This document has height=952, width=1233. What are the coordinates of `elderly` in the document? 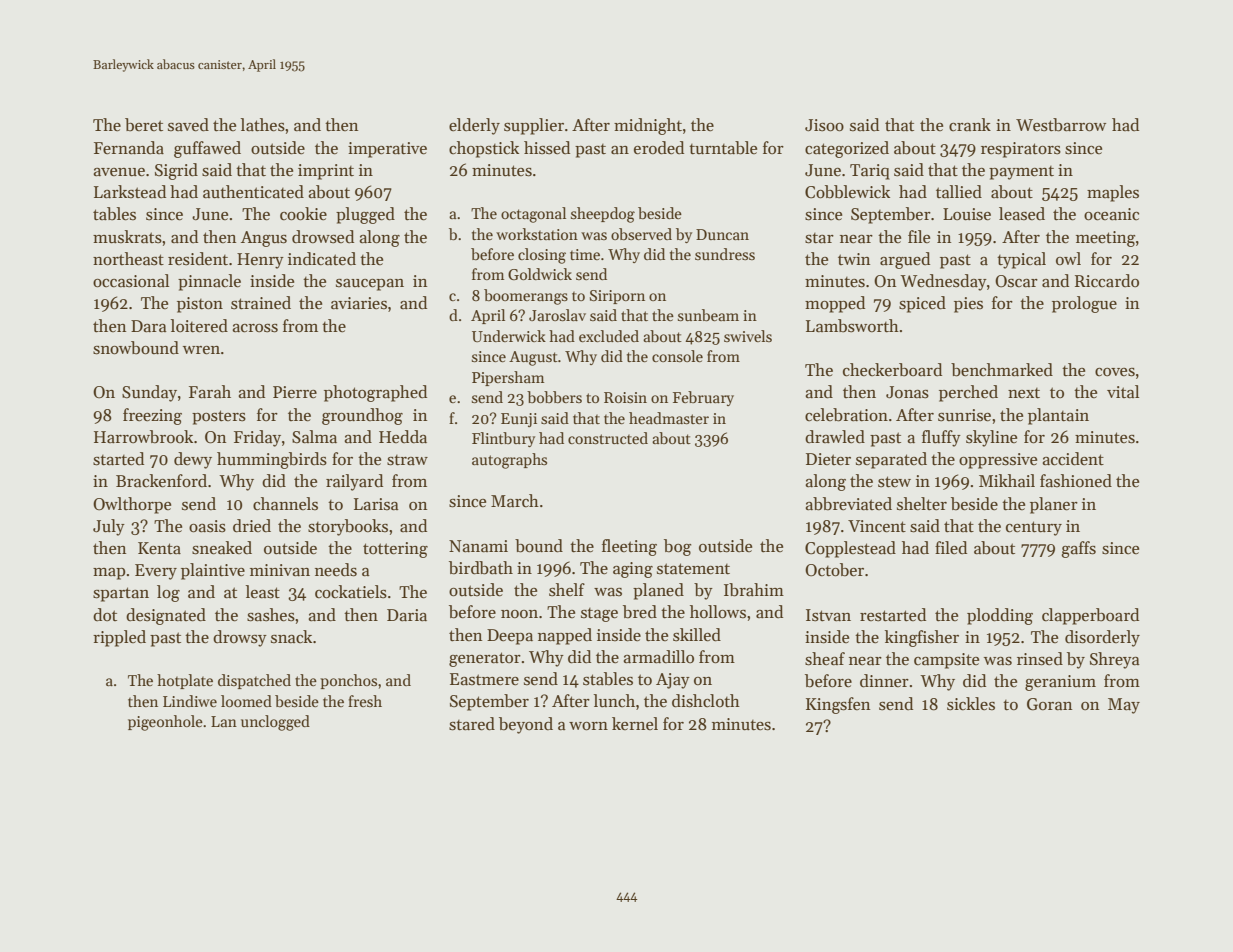 It's located at (474, 126).
